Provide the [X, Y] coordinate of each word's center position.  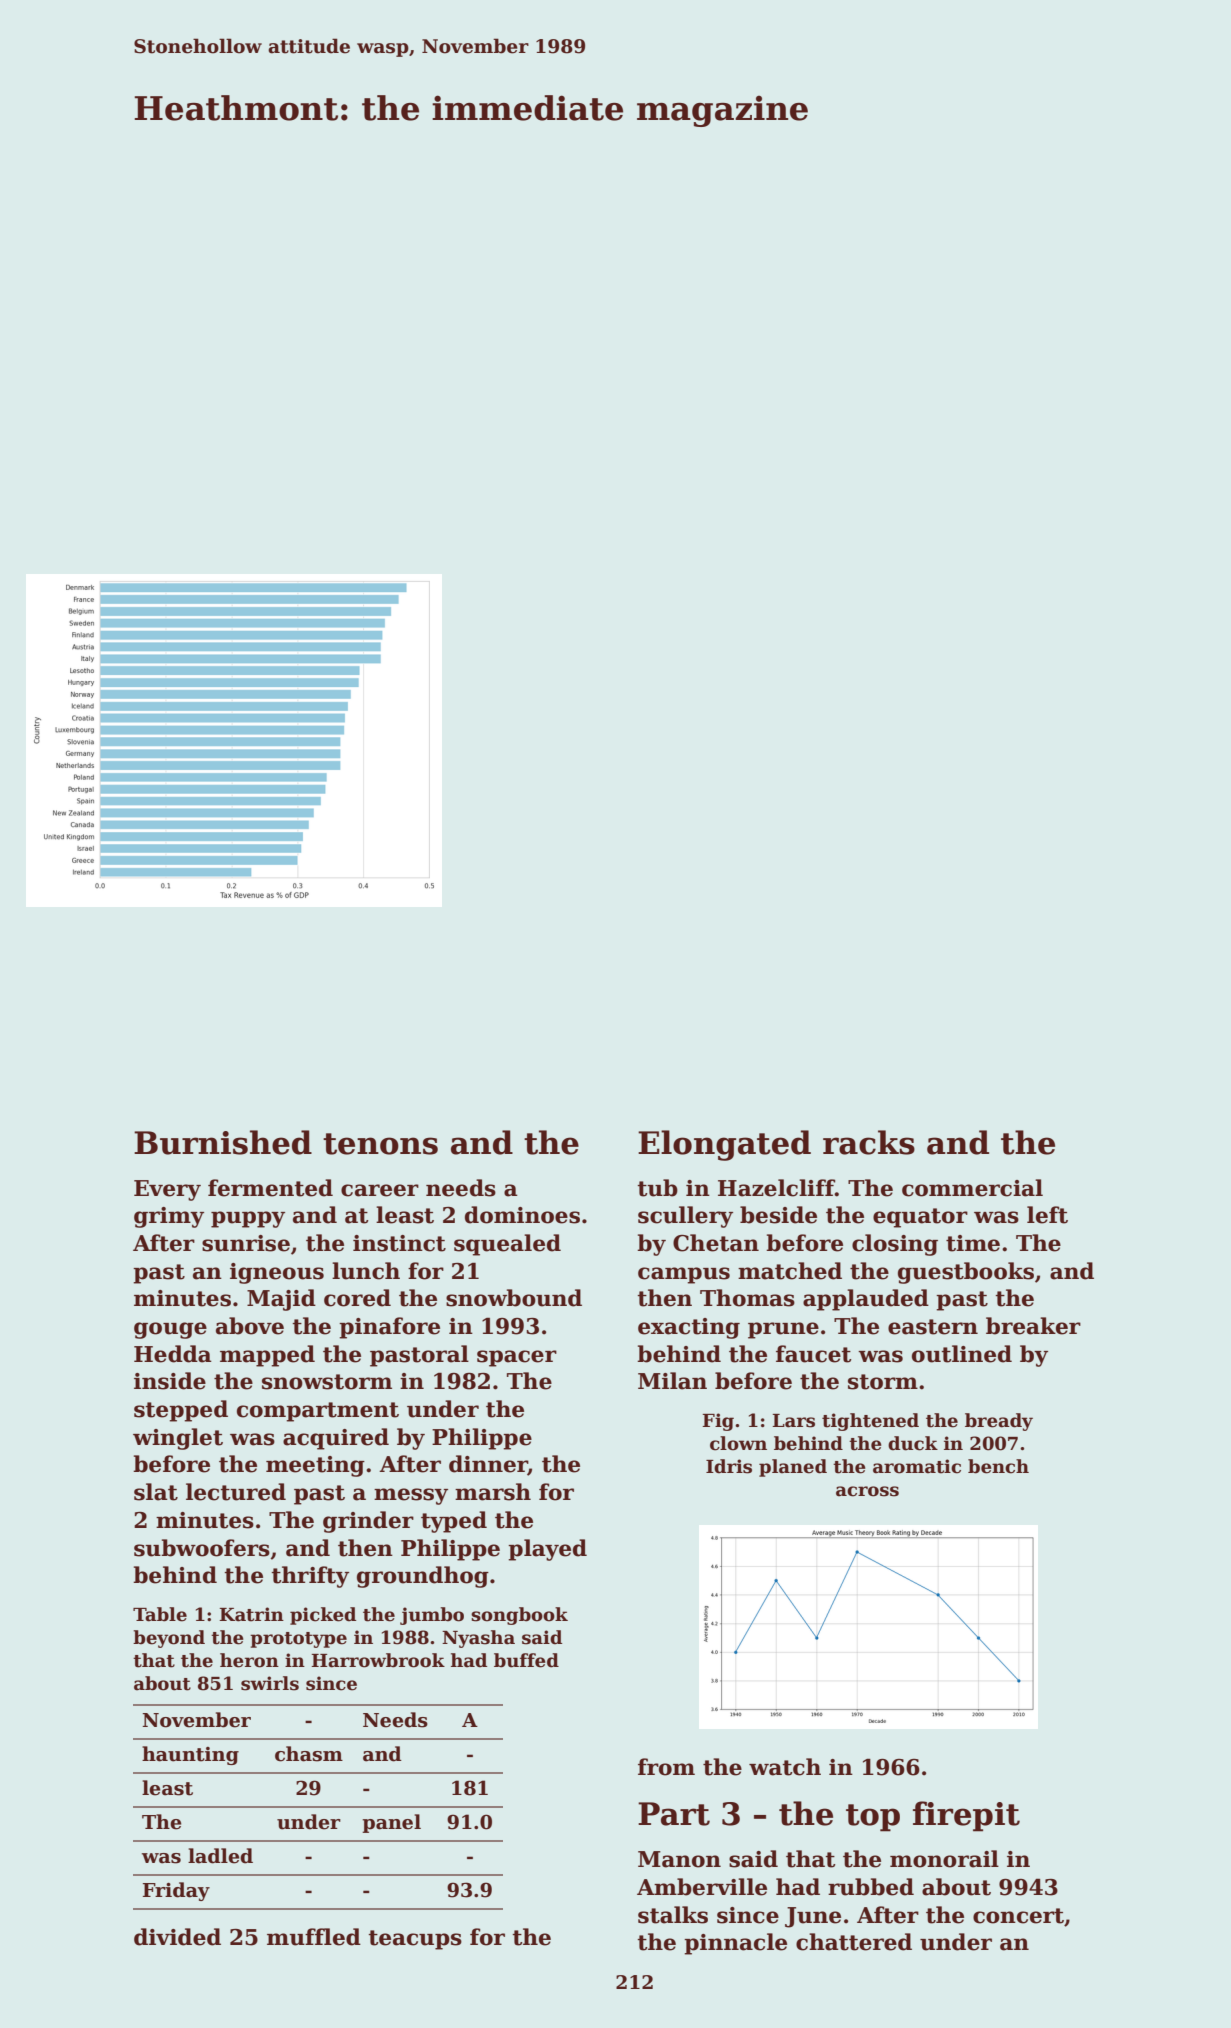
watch [785, 1767]
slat [156, 1492]
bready [999, 1422]
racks [869, 1142]
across [867, 1491]
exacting [689, 1328]
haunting [190, 1755]
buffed [526, 1660]
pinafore [389, 1328]
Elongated [724, 1145]
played [547, 1550]
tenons [380, 1144]
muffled [314, 1937]
